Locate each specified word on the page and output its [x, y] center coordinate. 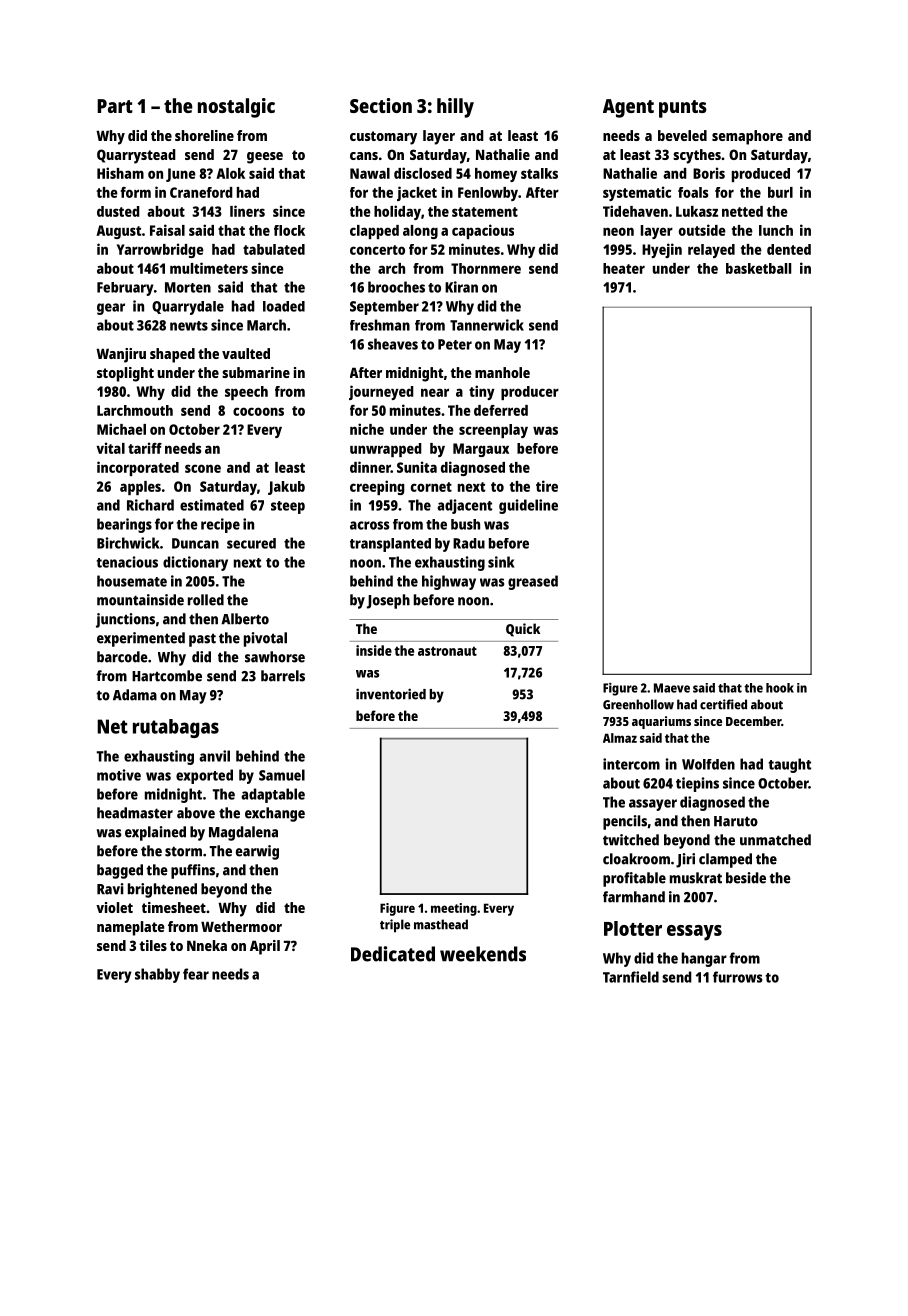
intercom [631, 764]
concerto [377, 250]
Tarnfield [631, 977]
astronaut [447, 651]
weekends [483, 954]
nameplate [131, 928]
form [135, 192]
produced [761, 175]
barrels [283, 676]
